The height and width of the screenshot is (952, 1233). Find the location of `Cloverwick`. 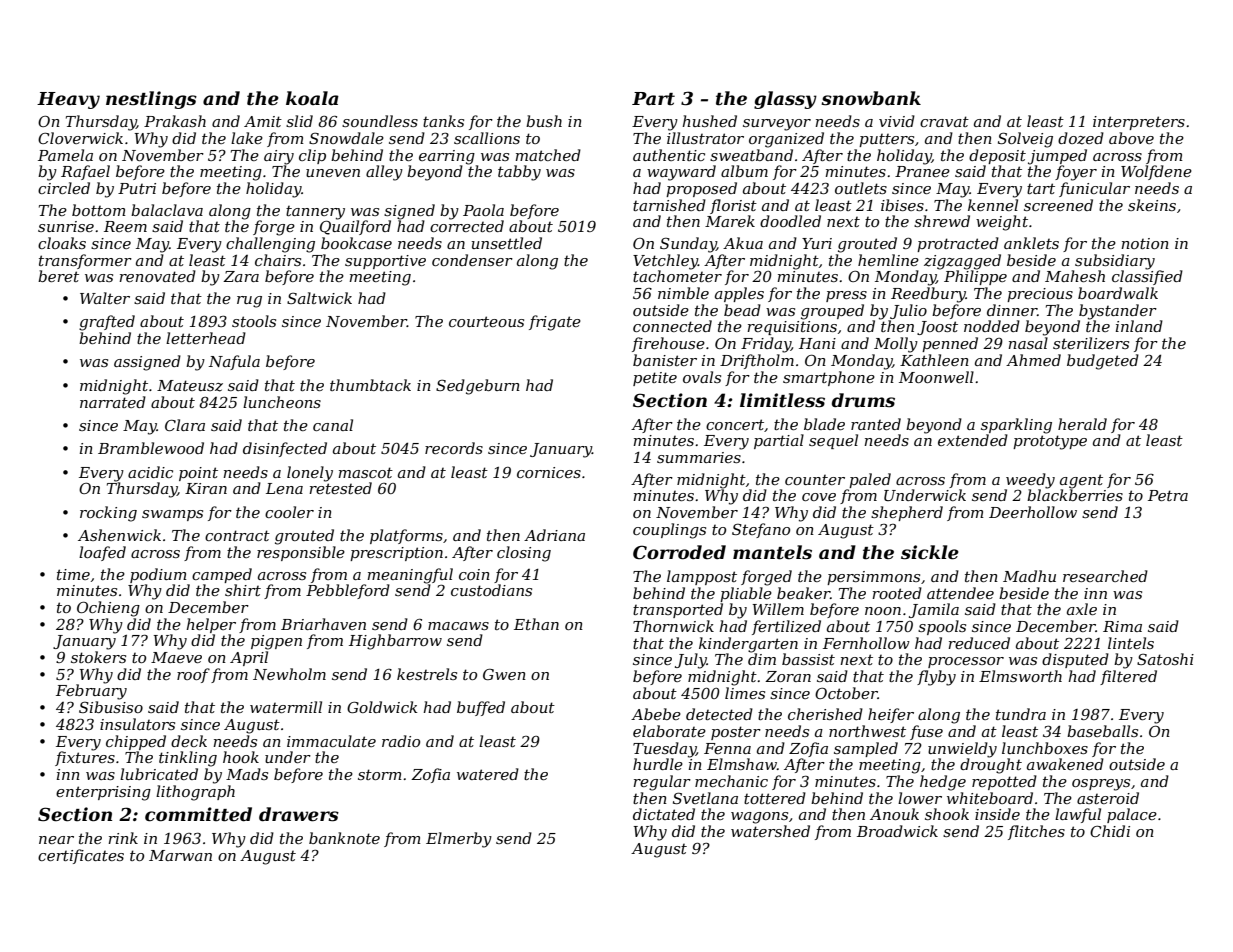

Cloverwick is located at coordinates (80, 138).
